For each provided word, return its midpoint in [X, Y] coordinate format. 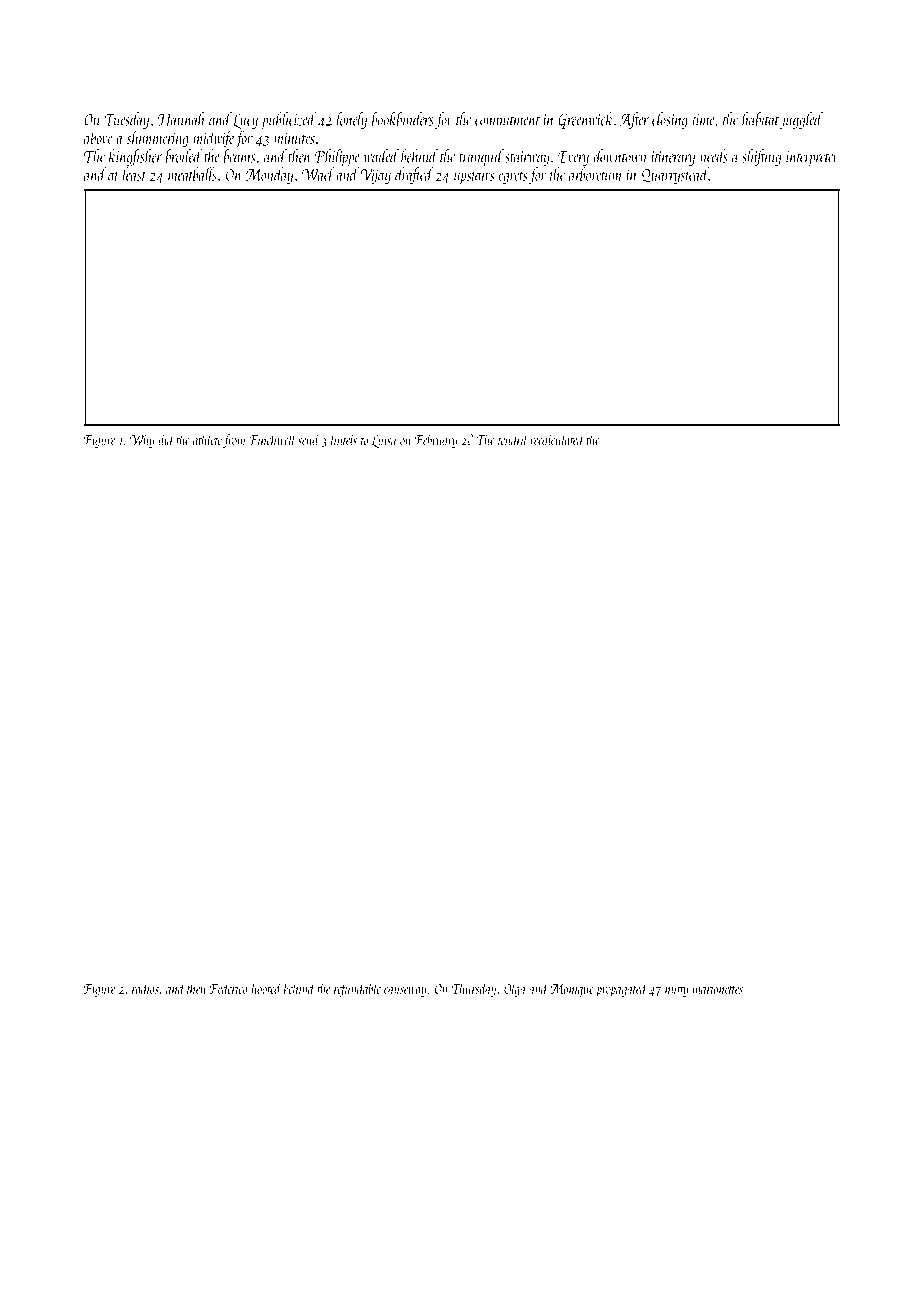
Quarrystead [675, 175]
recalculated [557, 440]
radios [145, 988]
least [134, 174]
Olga [514, 989]
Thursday [474, 989]
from [234, 441]
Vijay [375, 176]
